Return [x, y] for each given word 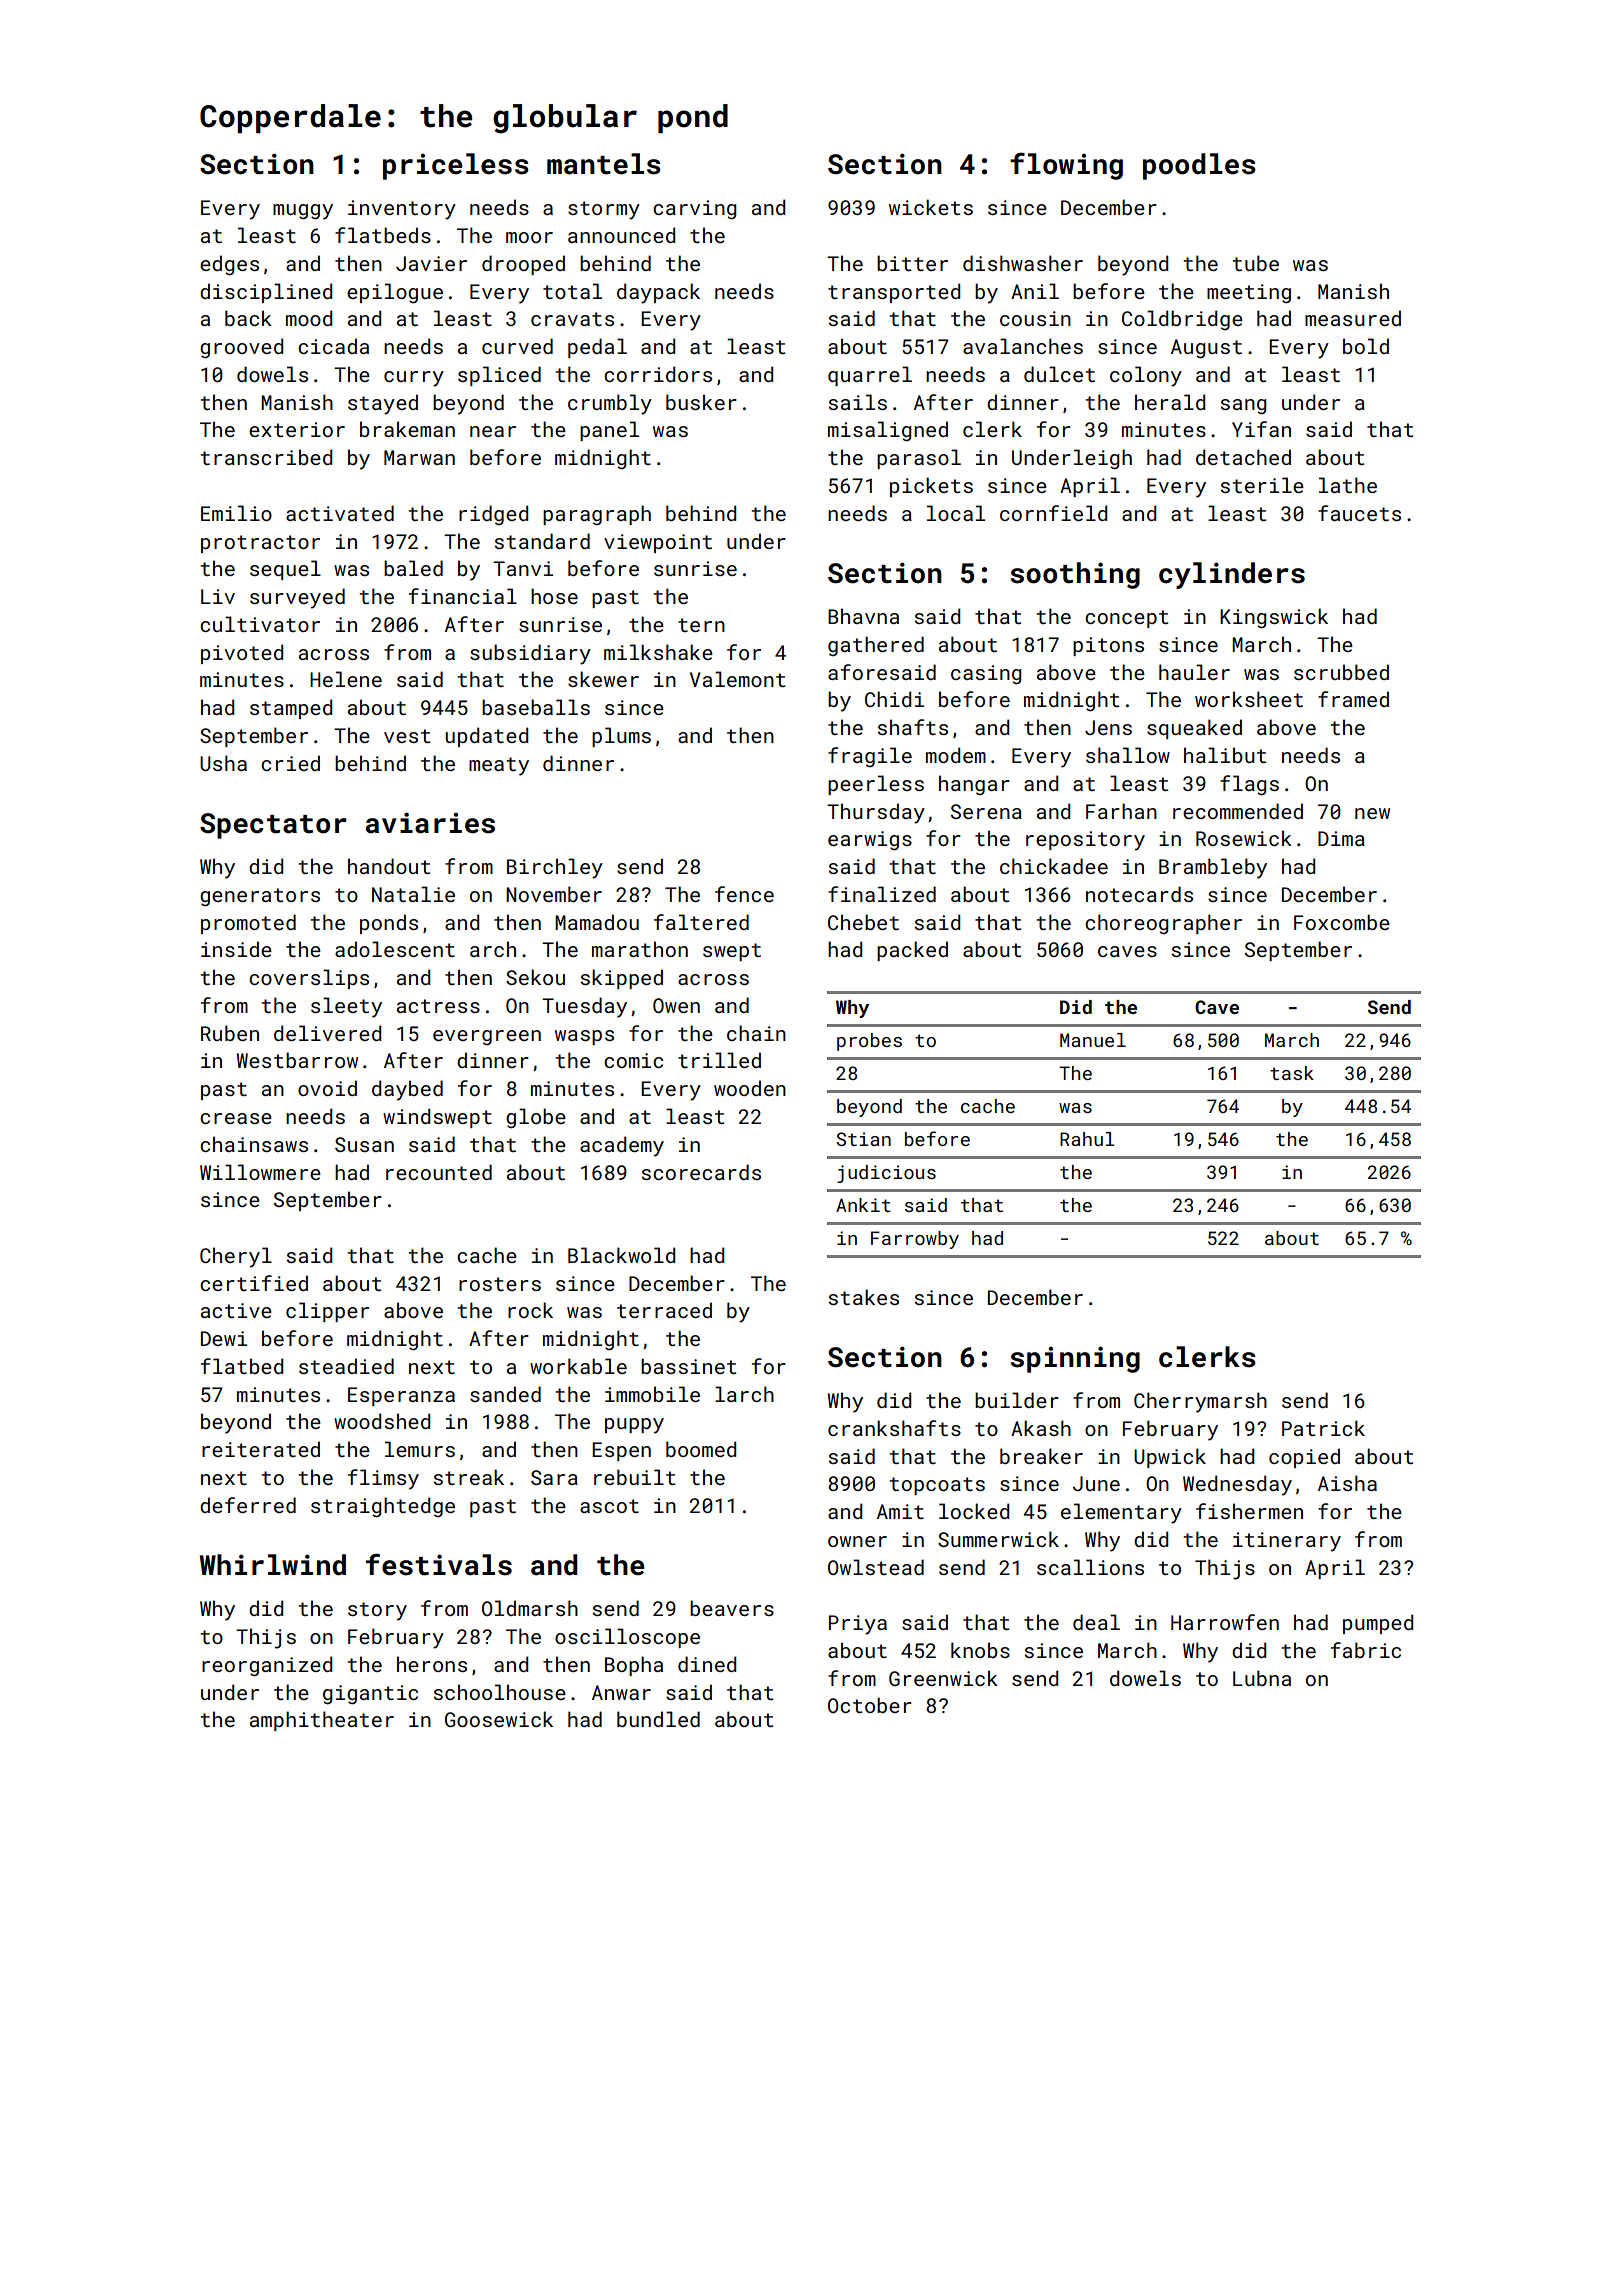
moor [529, 237]
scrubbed [1341, 672]
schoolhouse [500, 1692]
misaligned [888, 431]
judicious [886, 1174]
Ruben [230, 1033]
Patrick [1323, 1428]
